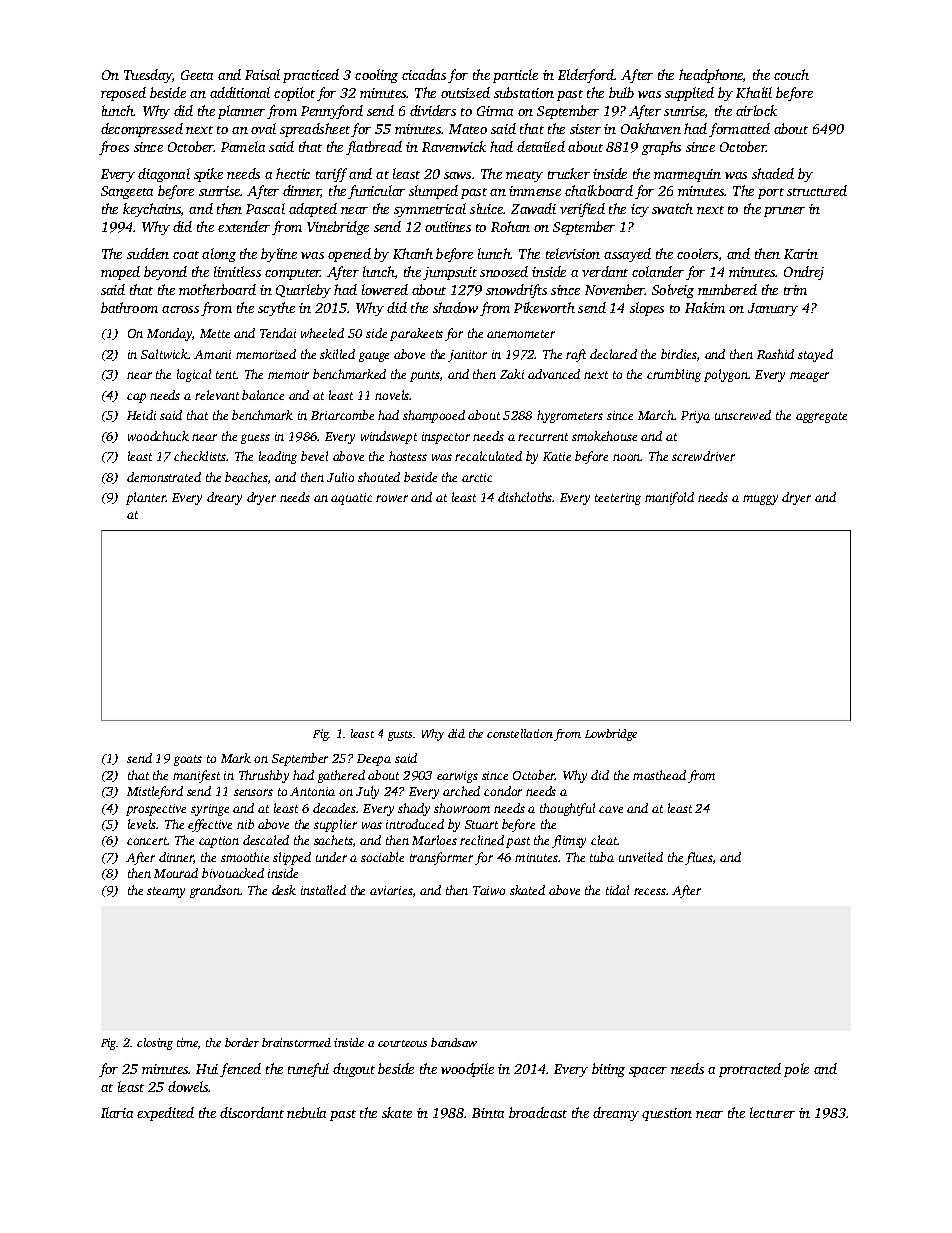 Image resolution: width=952 pixels, height=1233 pixels. I want to click on goats, so click(188, 760).
